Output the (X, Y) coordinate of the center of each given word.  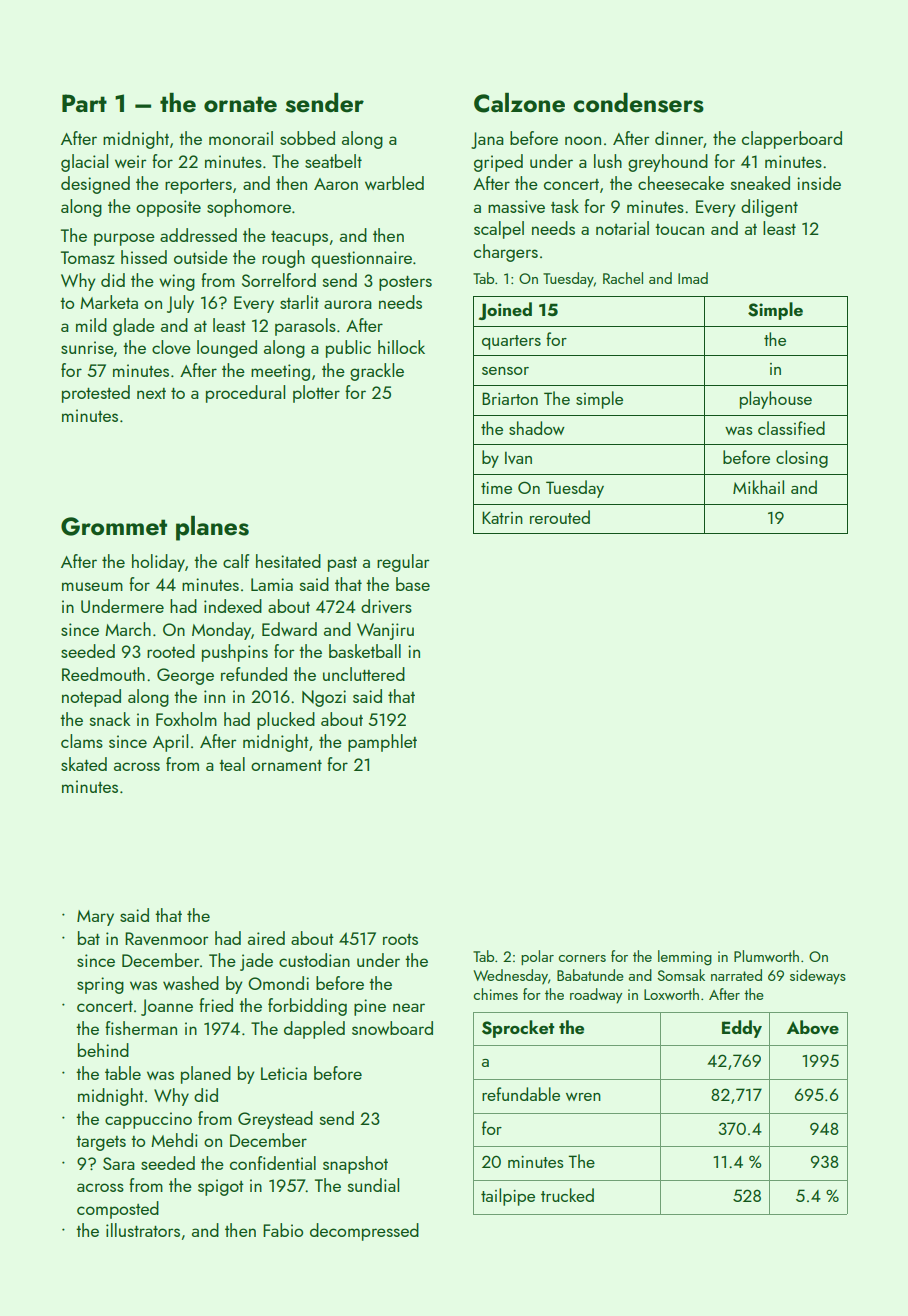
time (496, 488)
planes (212, 528)
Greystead (275, 1120)
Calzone (519, 103)
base (413, 584)
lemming (685, 958)
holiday (158, 563)
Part (84, 103)
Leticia (284, 1073)
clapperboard (792, 140)
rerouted (560, 517)
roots (400, 939)
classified (791, 428)
